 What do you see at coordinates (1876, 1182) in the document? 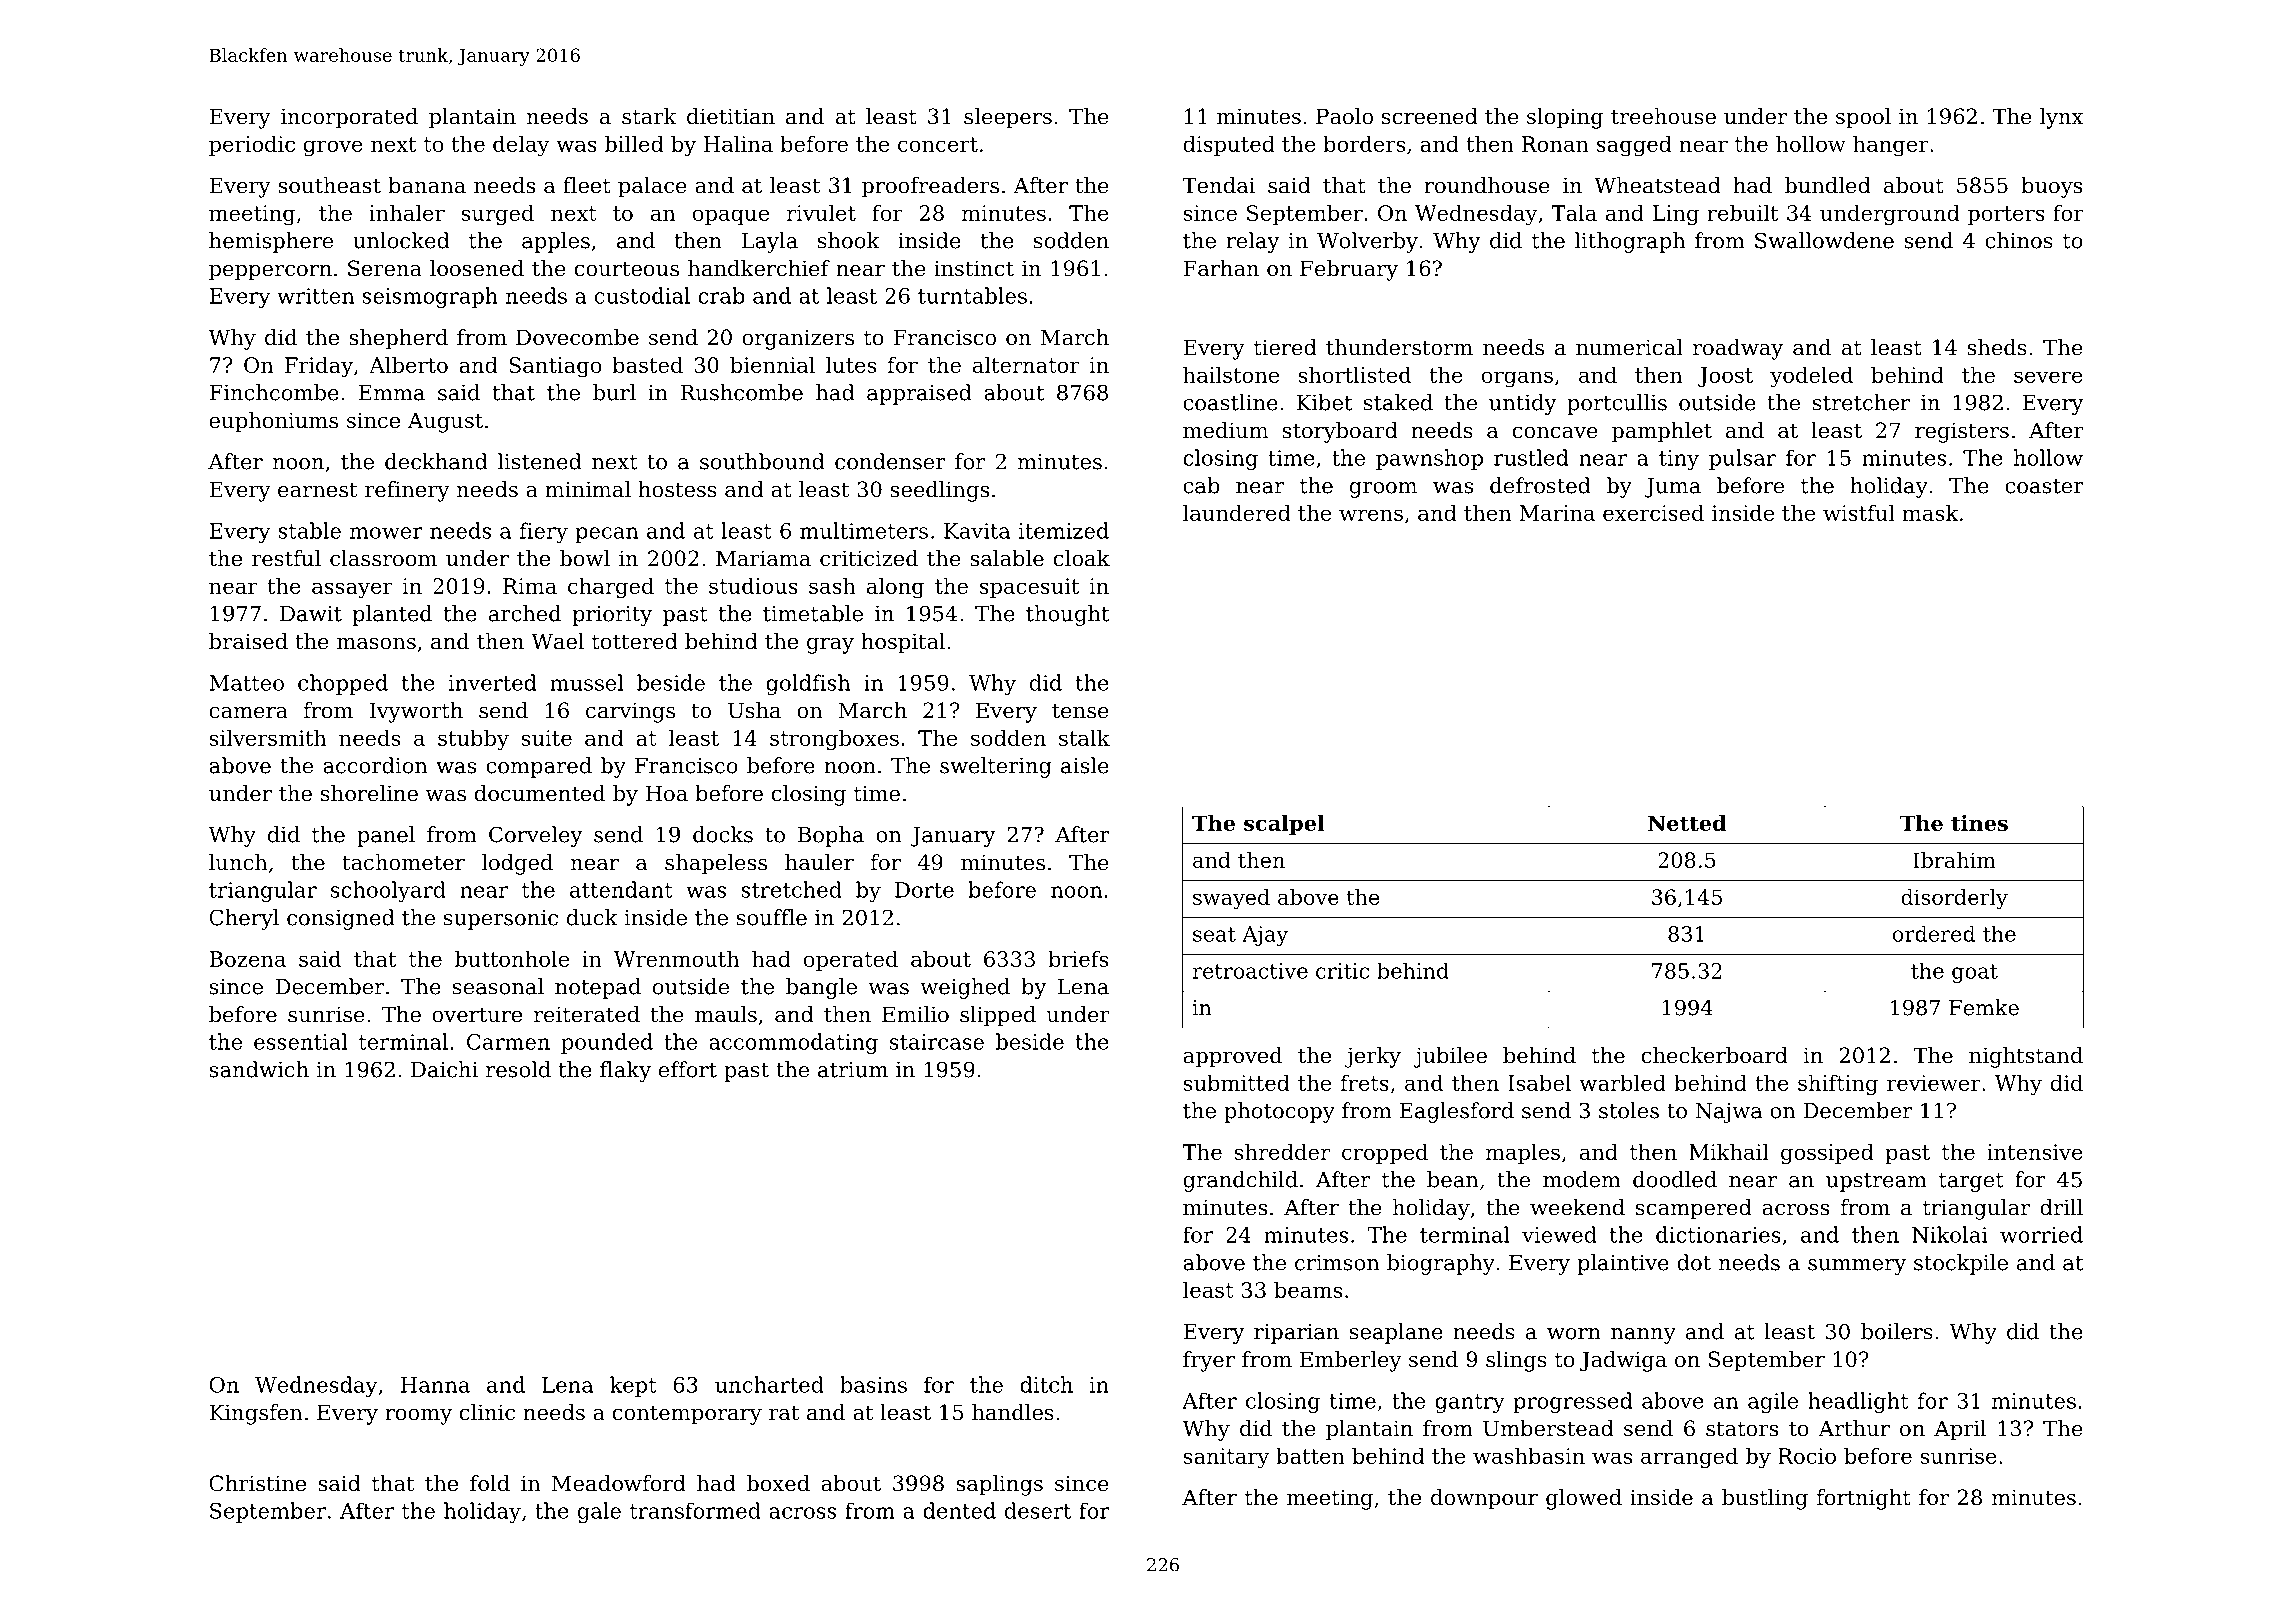
I see `upstream` at bounding box center [1876, 1182].
